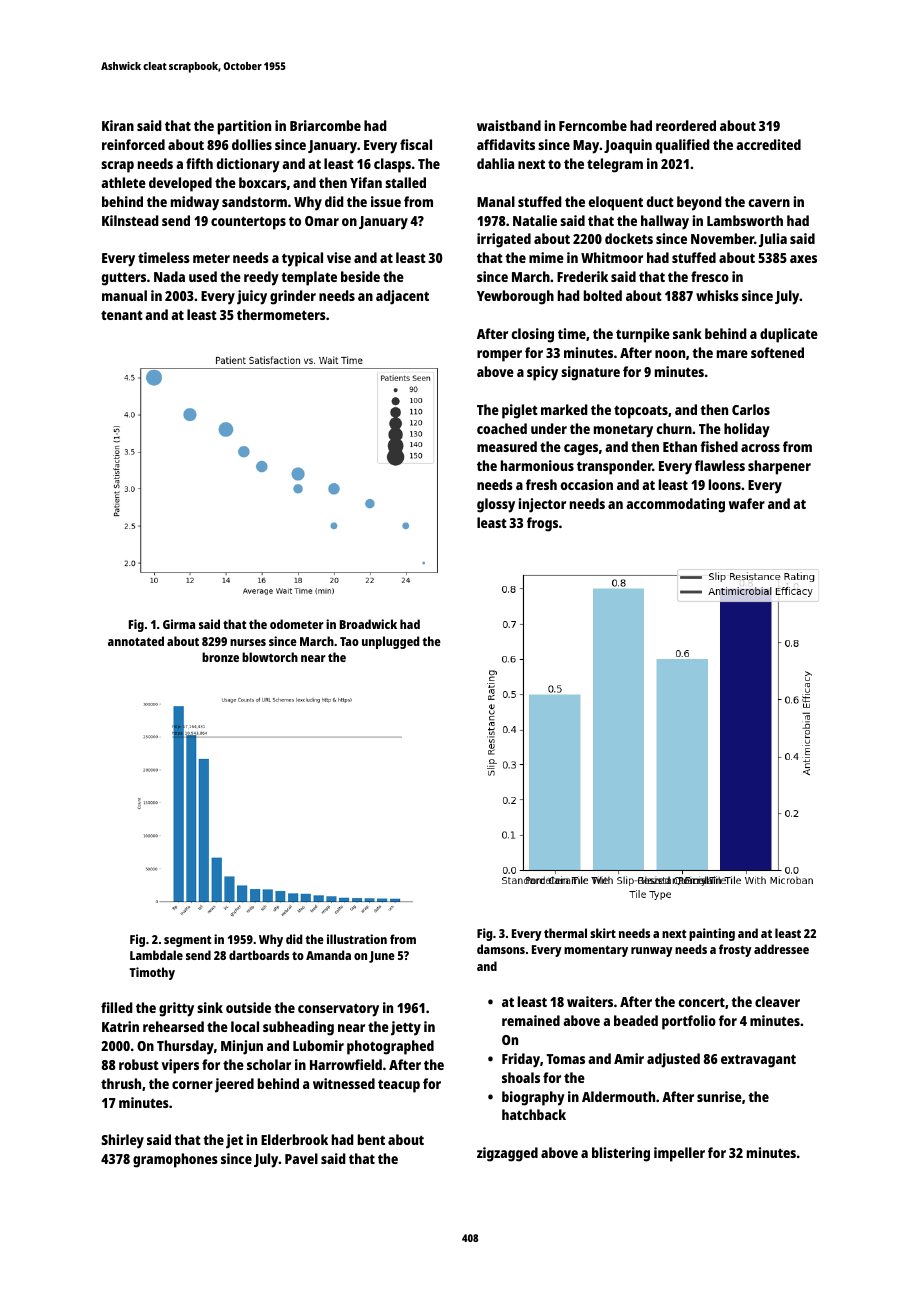 This screenshot has height=1314, width=924. I want to click on cleaver, so click(777, 1001).
